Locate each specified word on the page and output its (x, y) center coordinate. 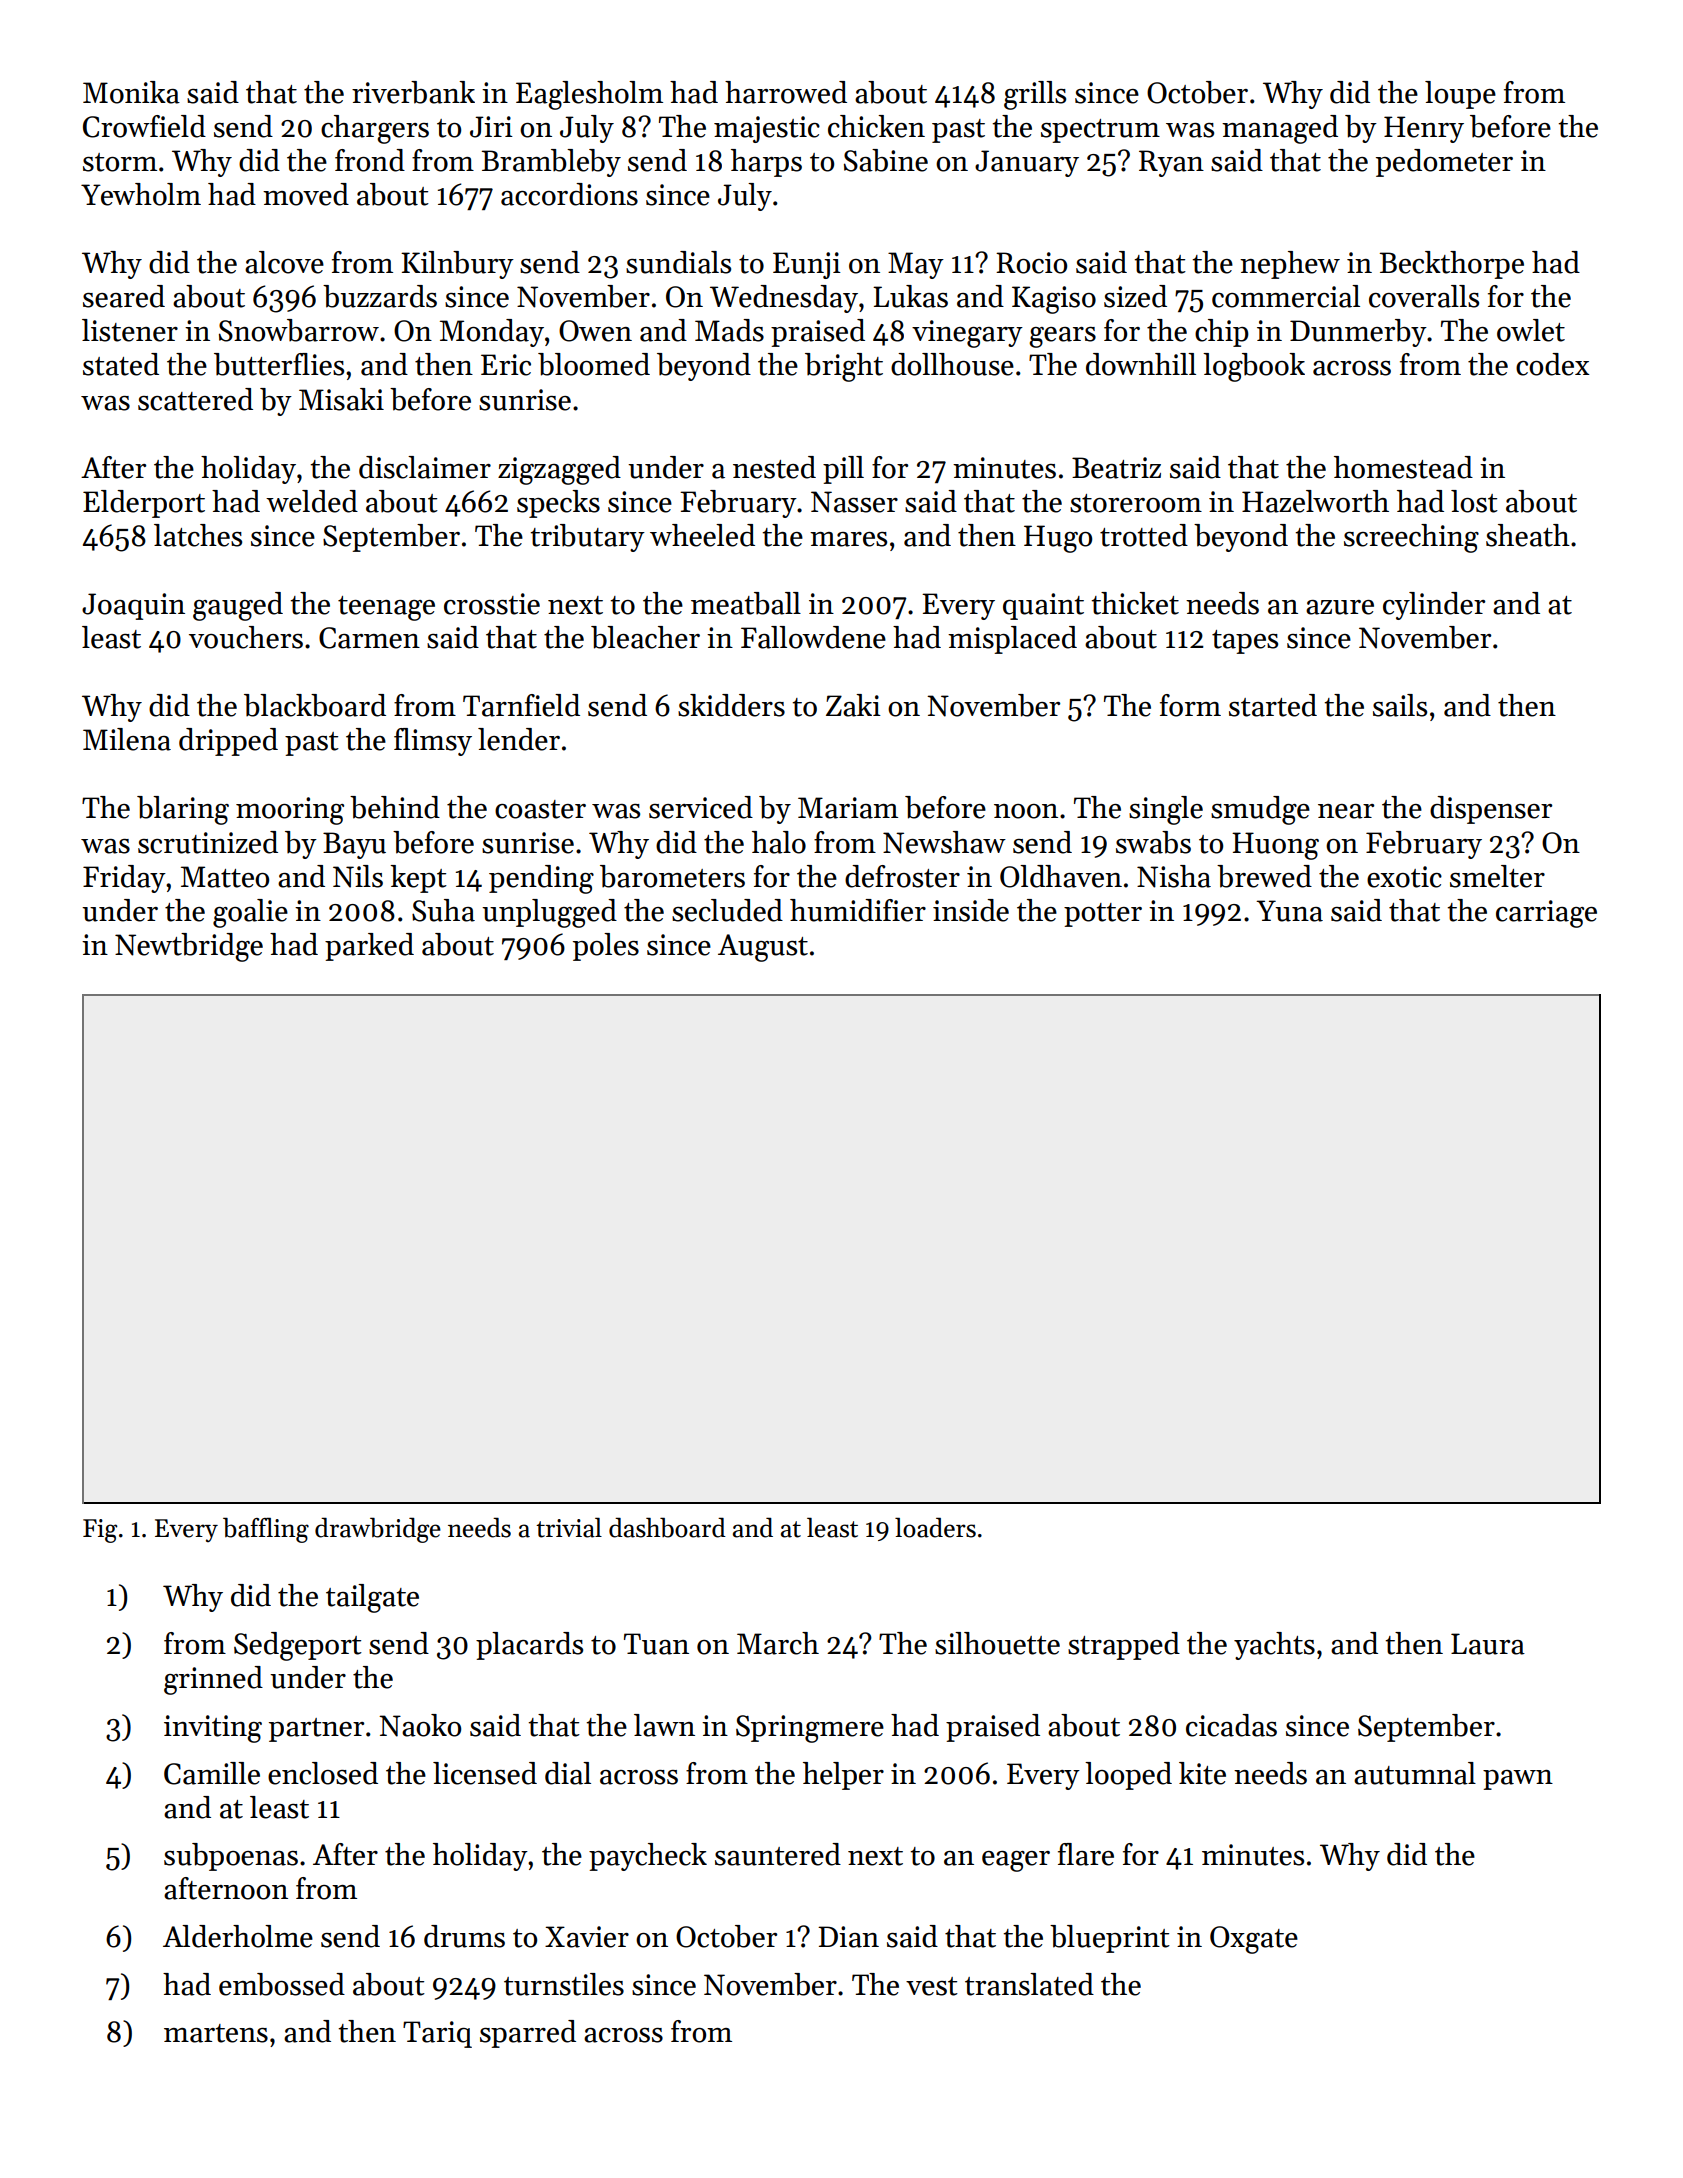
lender (519, 739)
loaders (935, 1527)
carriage (1546, 914)
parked (369, 947)
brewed (1264, 876)
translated (1029, 1984)
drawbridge (378, 1530)
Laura (1488, 1644)
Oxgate (1254, 1940)
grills (1035, 95)
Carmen (369, 638)
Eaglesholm (589, 95)
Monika (131, 92)
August (763, 948)
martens (216, 2033)
